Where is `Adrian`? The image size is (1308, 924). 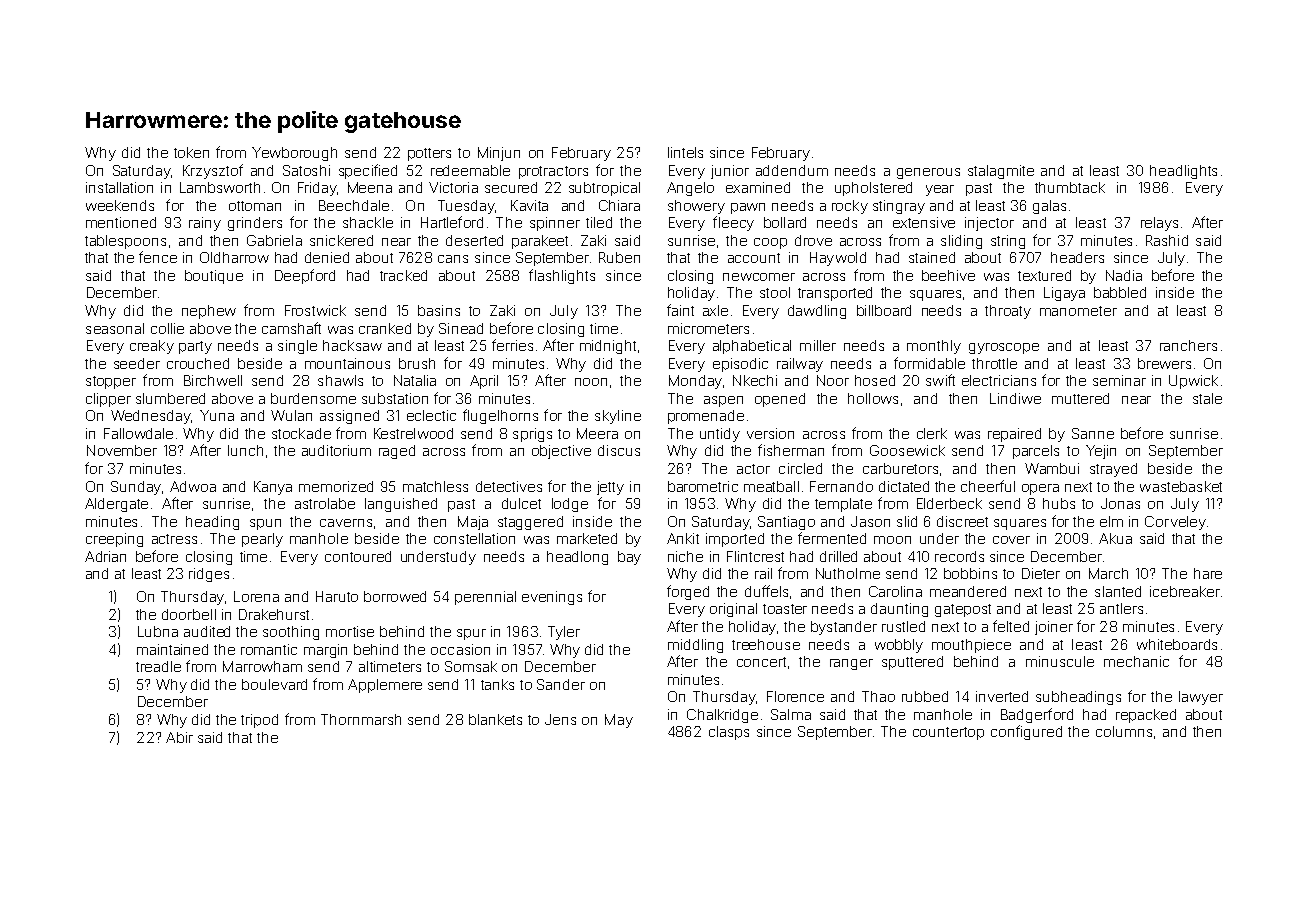 Adrian is located at coordinates (105, 556).
